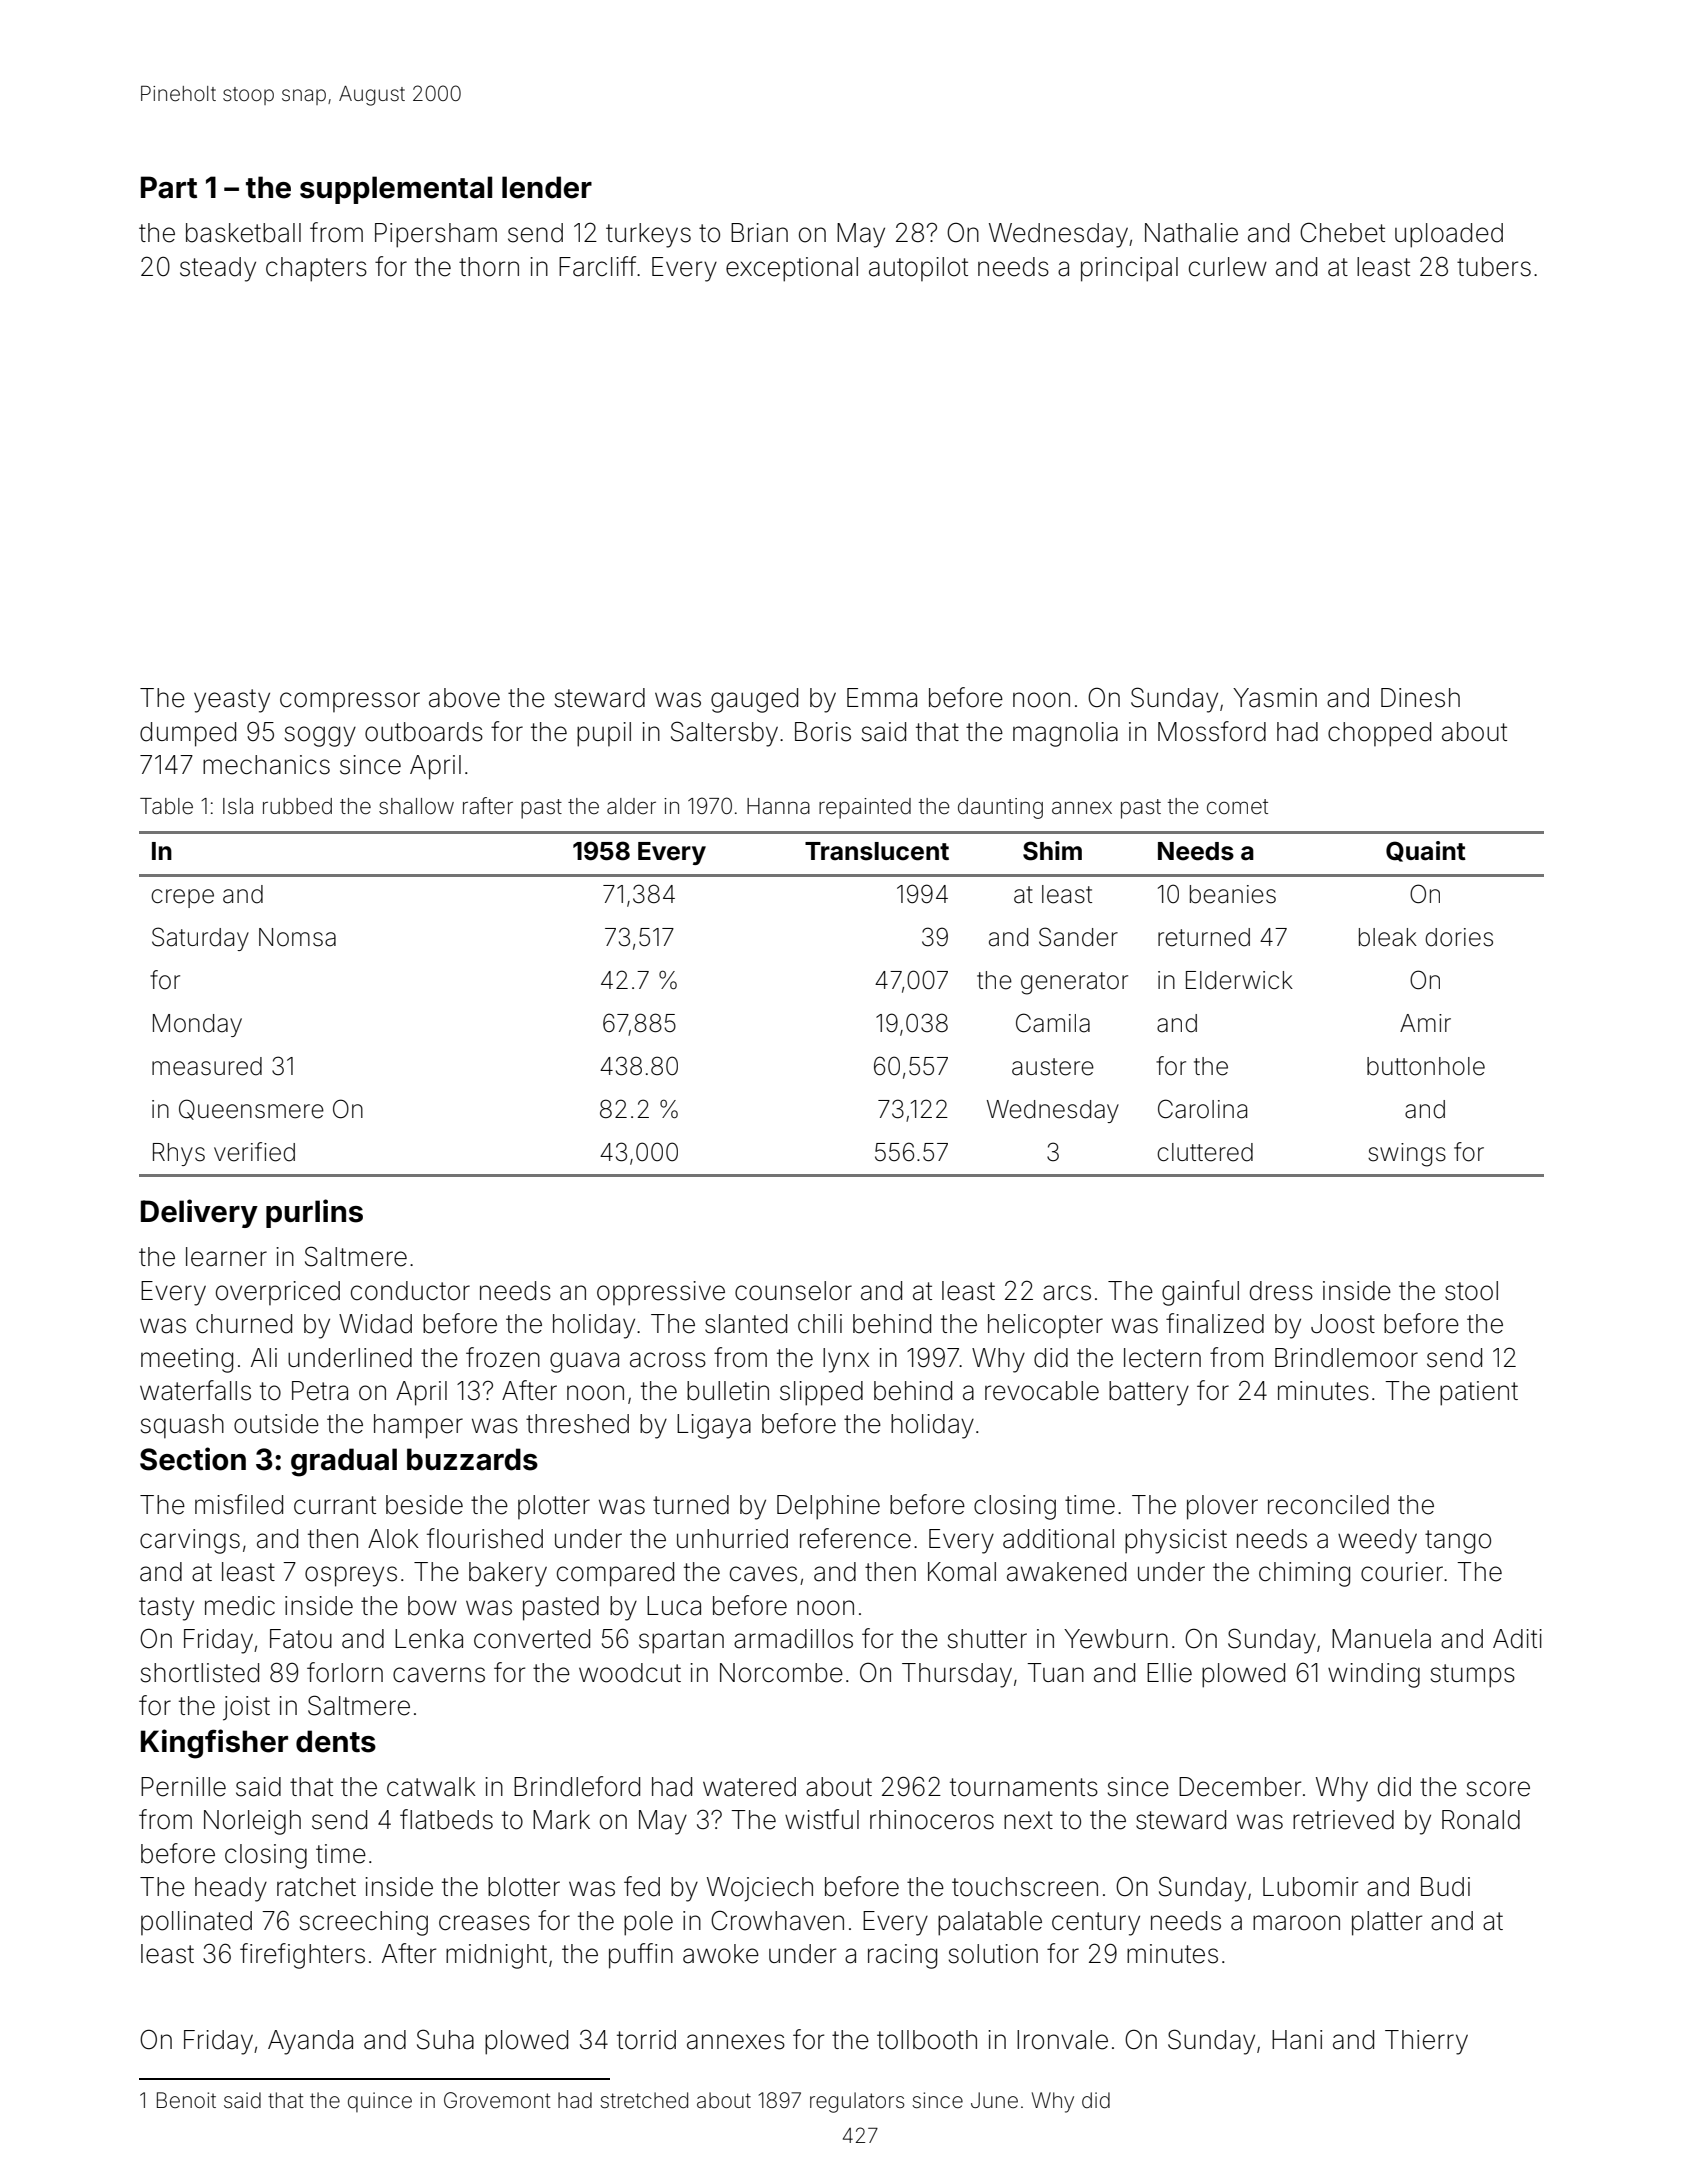 The image size is (1683, 2178). What do you see at coordinates (547, 187) in the screenshot?
I see `lender` at bounding box center [547, 187].
